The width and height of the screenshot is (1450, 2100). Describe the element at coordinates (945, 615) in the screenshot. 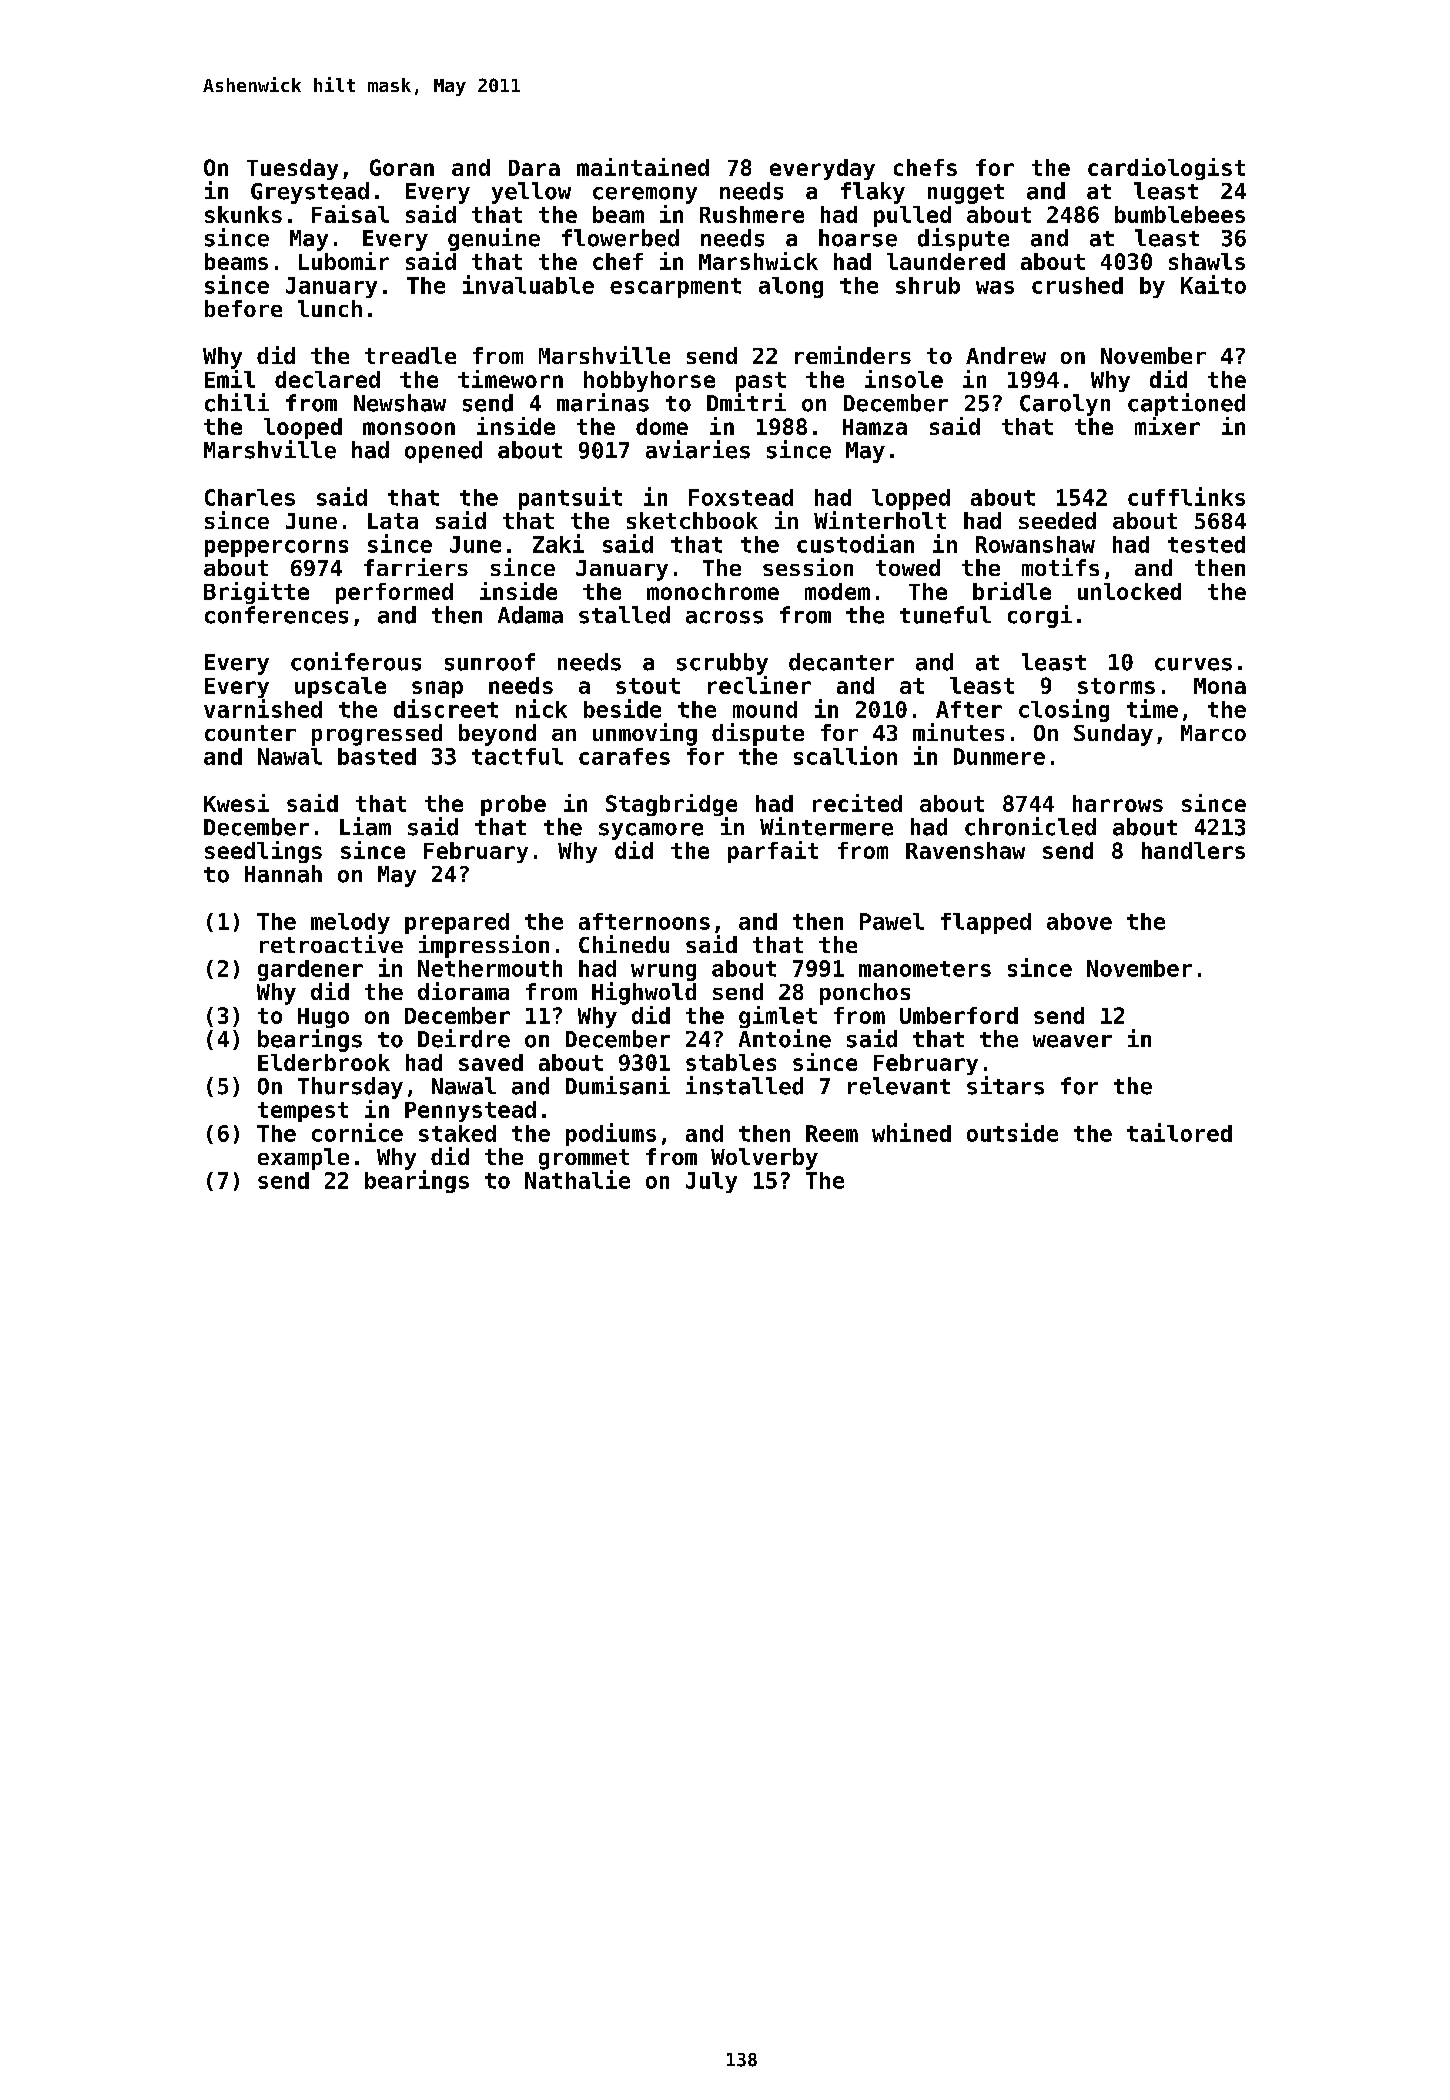

I see `tuneful` at that location.
